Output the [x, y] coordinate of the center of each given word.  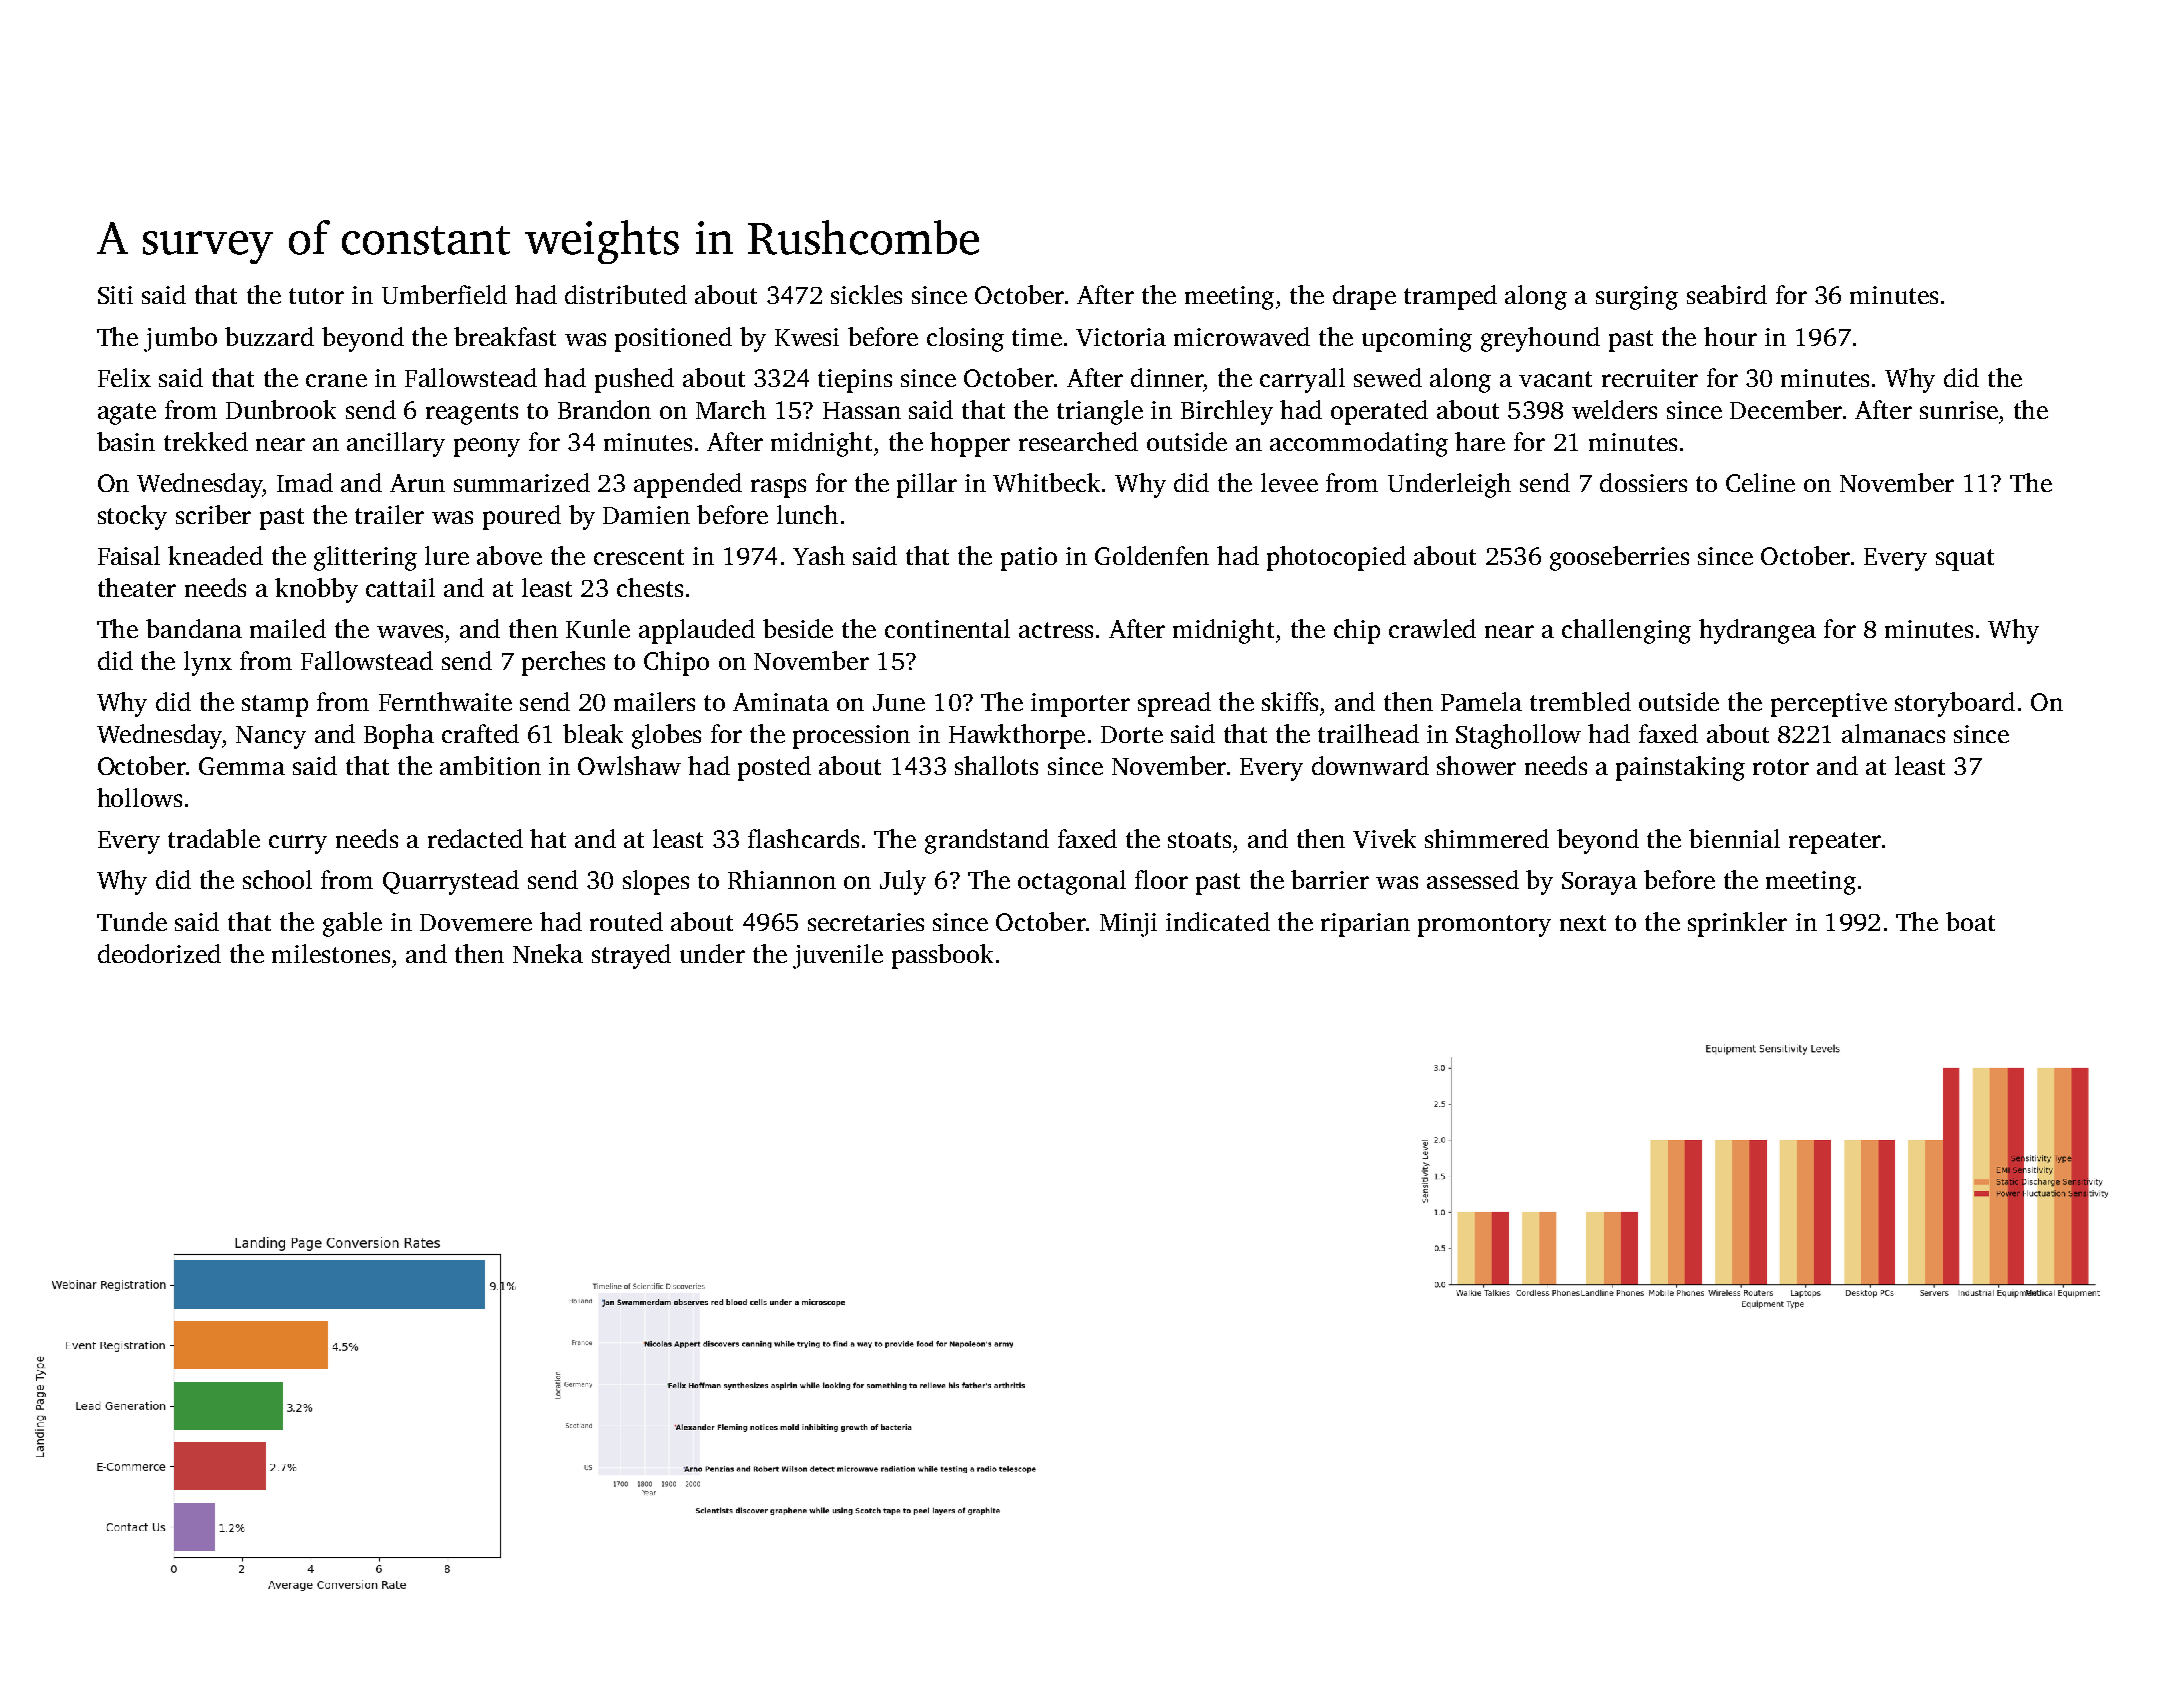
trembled [1580, 701]
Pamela [1481, 701]
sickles [866, 294]
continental [947, 628]
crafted [480, 733]
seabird [1727, 294]
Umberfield [444, 294]
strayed [631, 956]
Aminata [781, 702]
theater [137, 587]
